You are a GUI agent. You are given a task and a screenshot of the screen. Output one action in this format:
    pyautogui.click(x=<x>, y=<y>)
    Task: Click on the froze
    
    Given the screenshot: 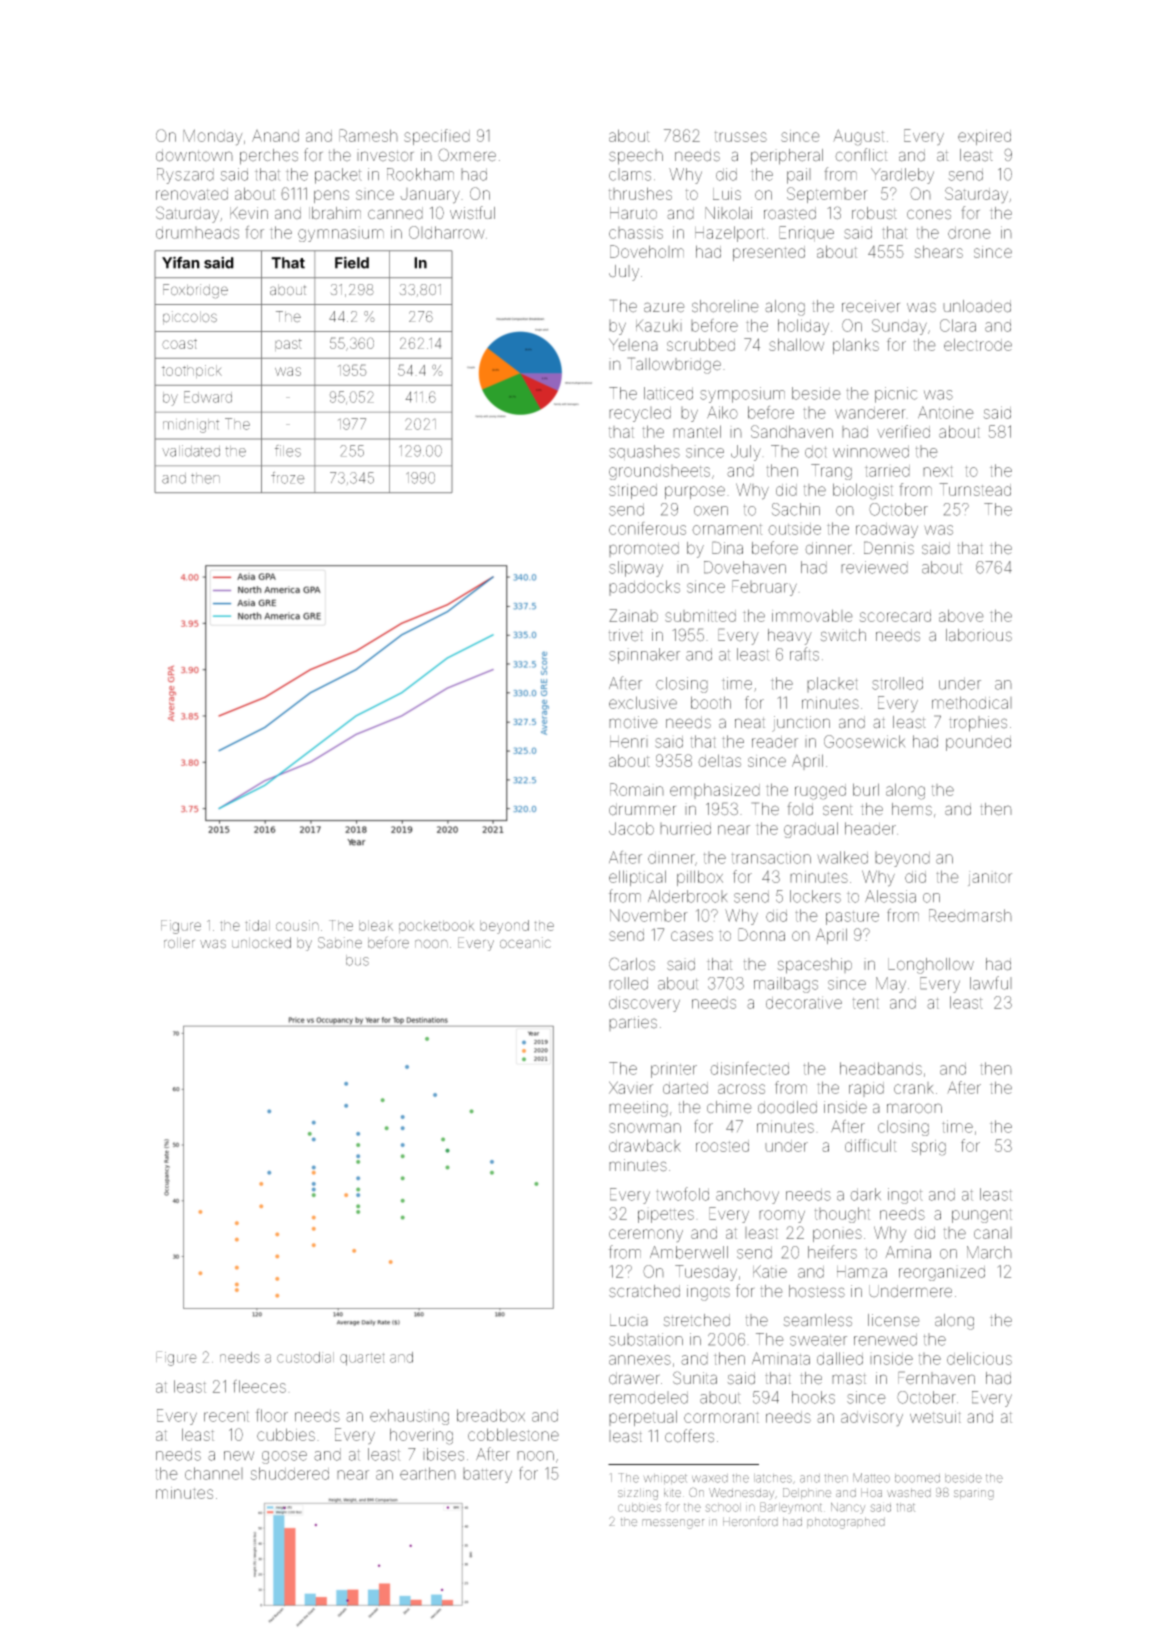 What is the action you would take?
    pyautogui.click(x=288, y=478)
